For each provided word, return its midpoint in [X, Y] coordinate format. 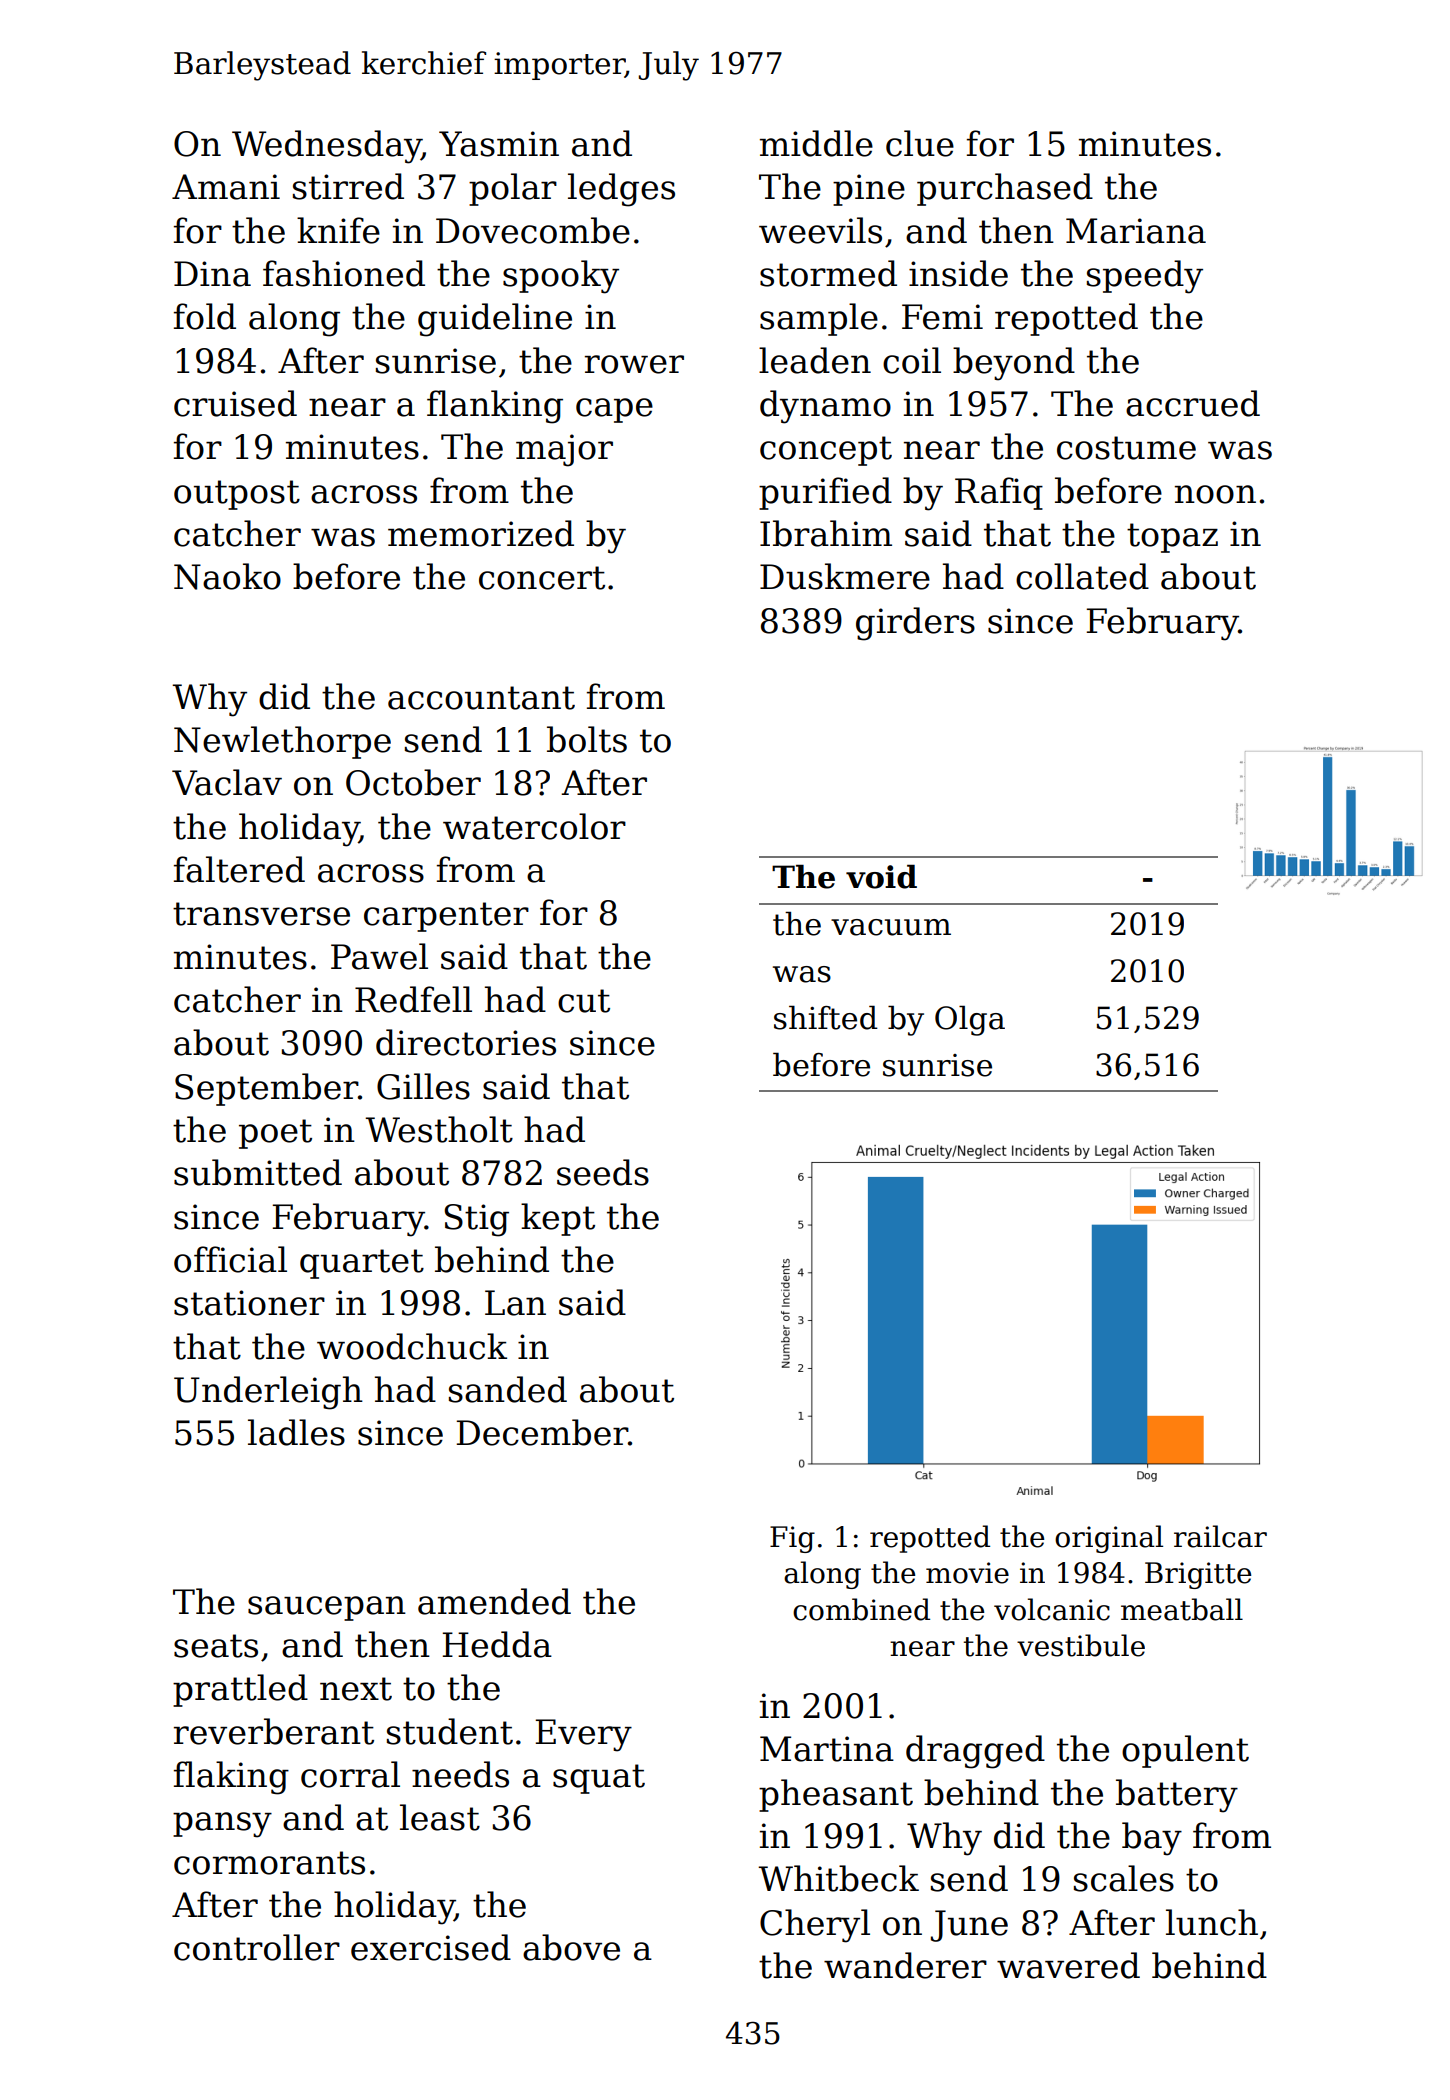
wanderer [905, 1965]
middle [816, 143]
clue [920, 143]
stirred [348, 186]
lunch [1212, 1922]
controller [257, 1947]
